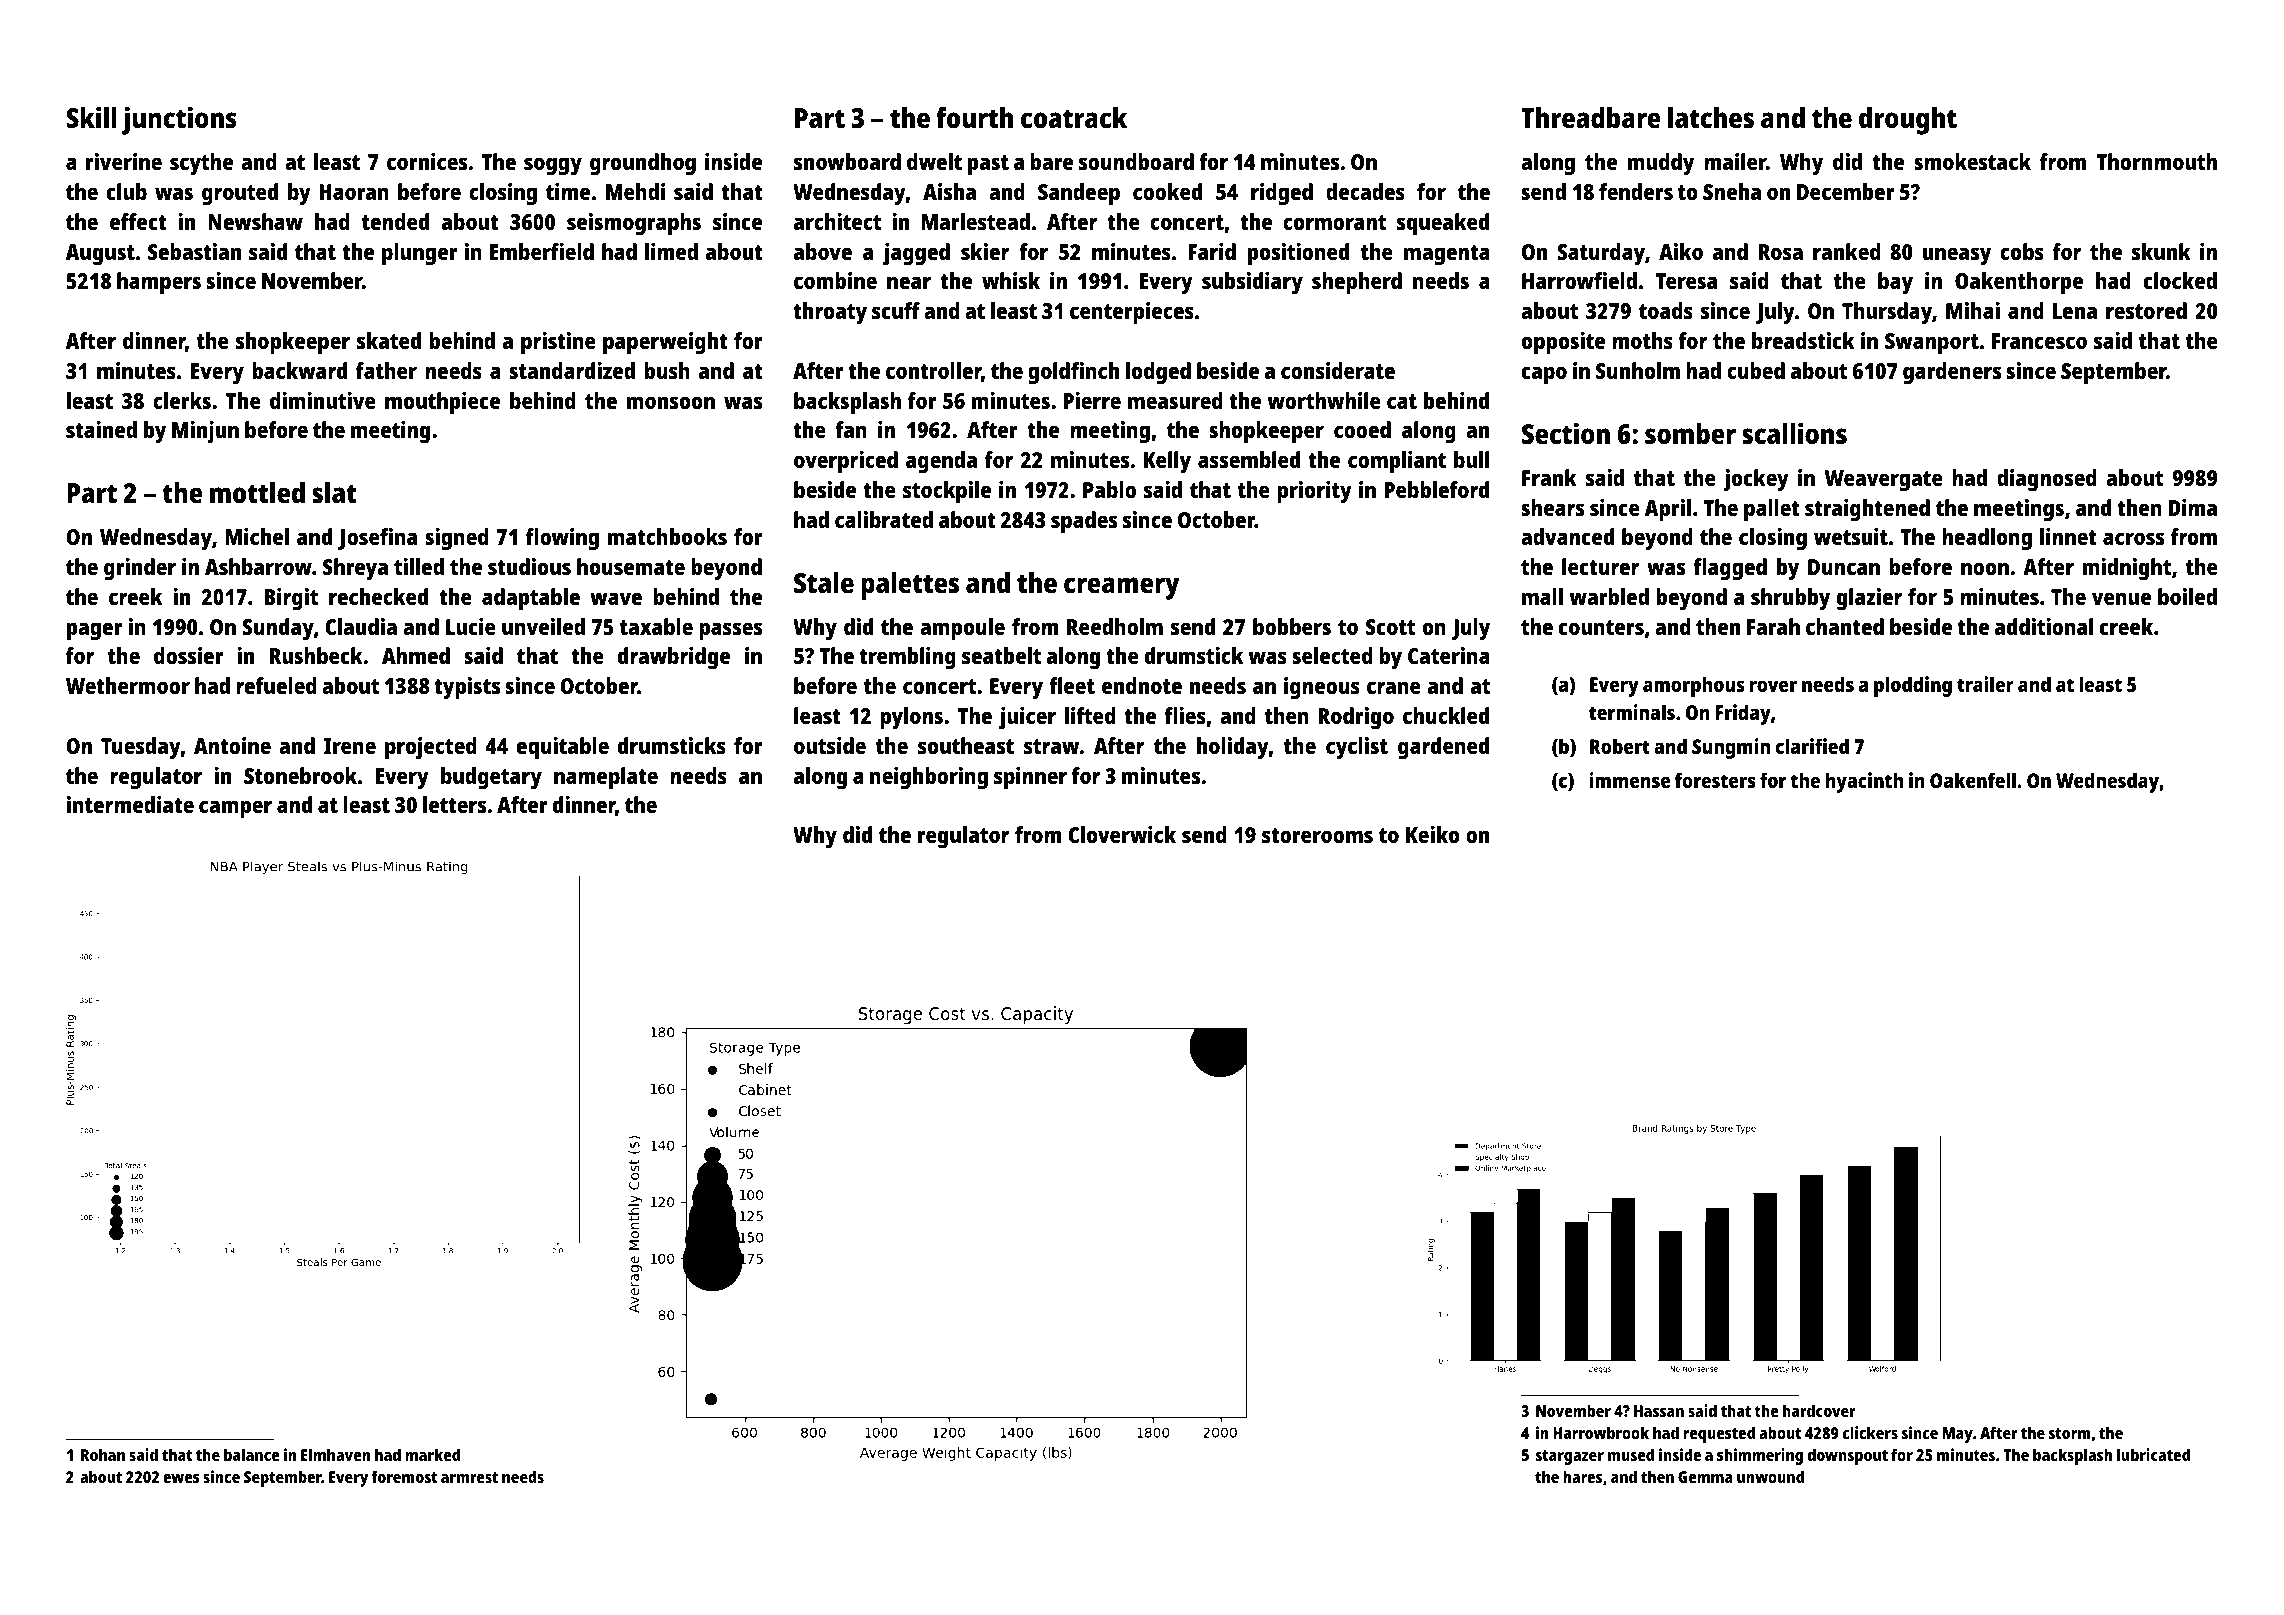  I want to click on hyacinth, so click(1864, 782).
